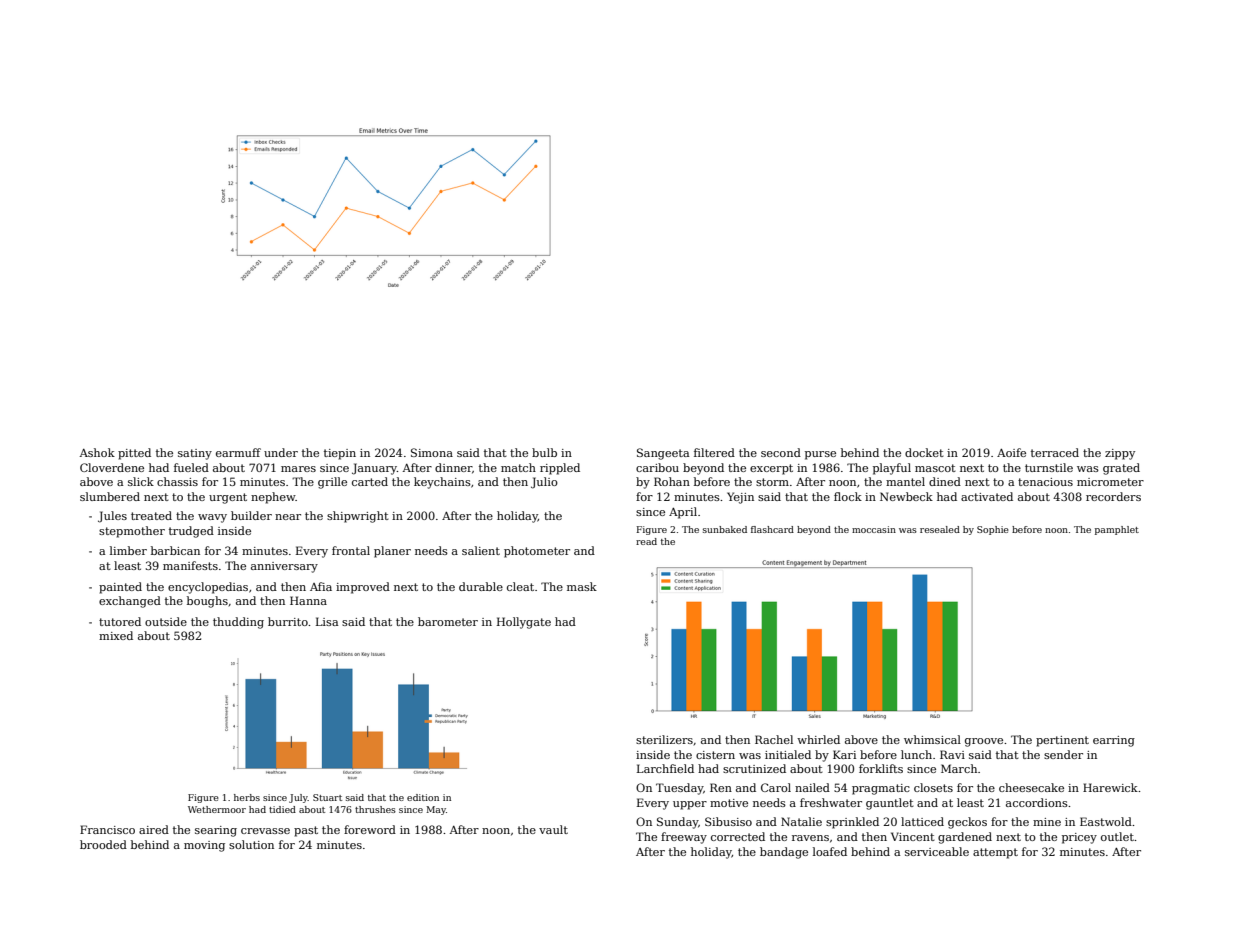 This image has height=952, width=1233. Describe the element at coordinates (524, 623) in the image. I see `Hollygate` at that location.
